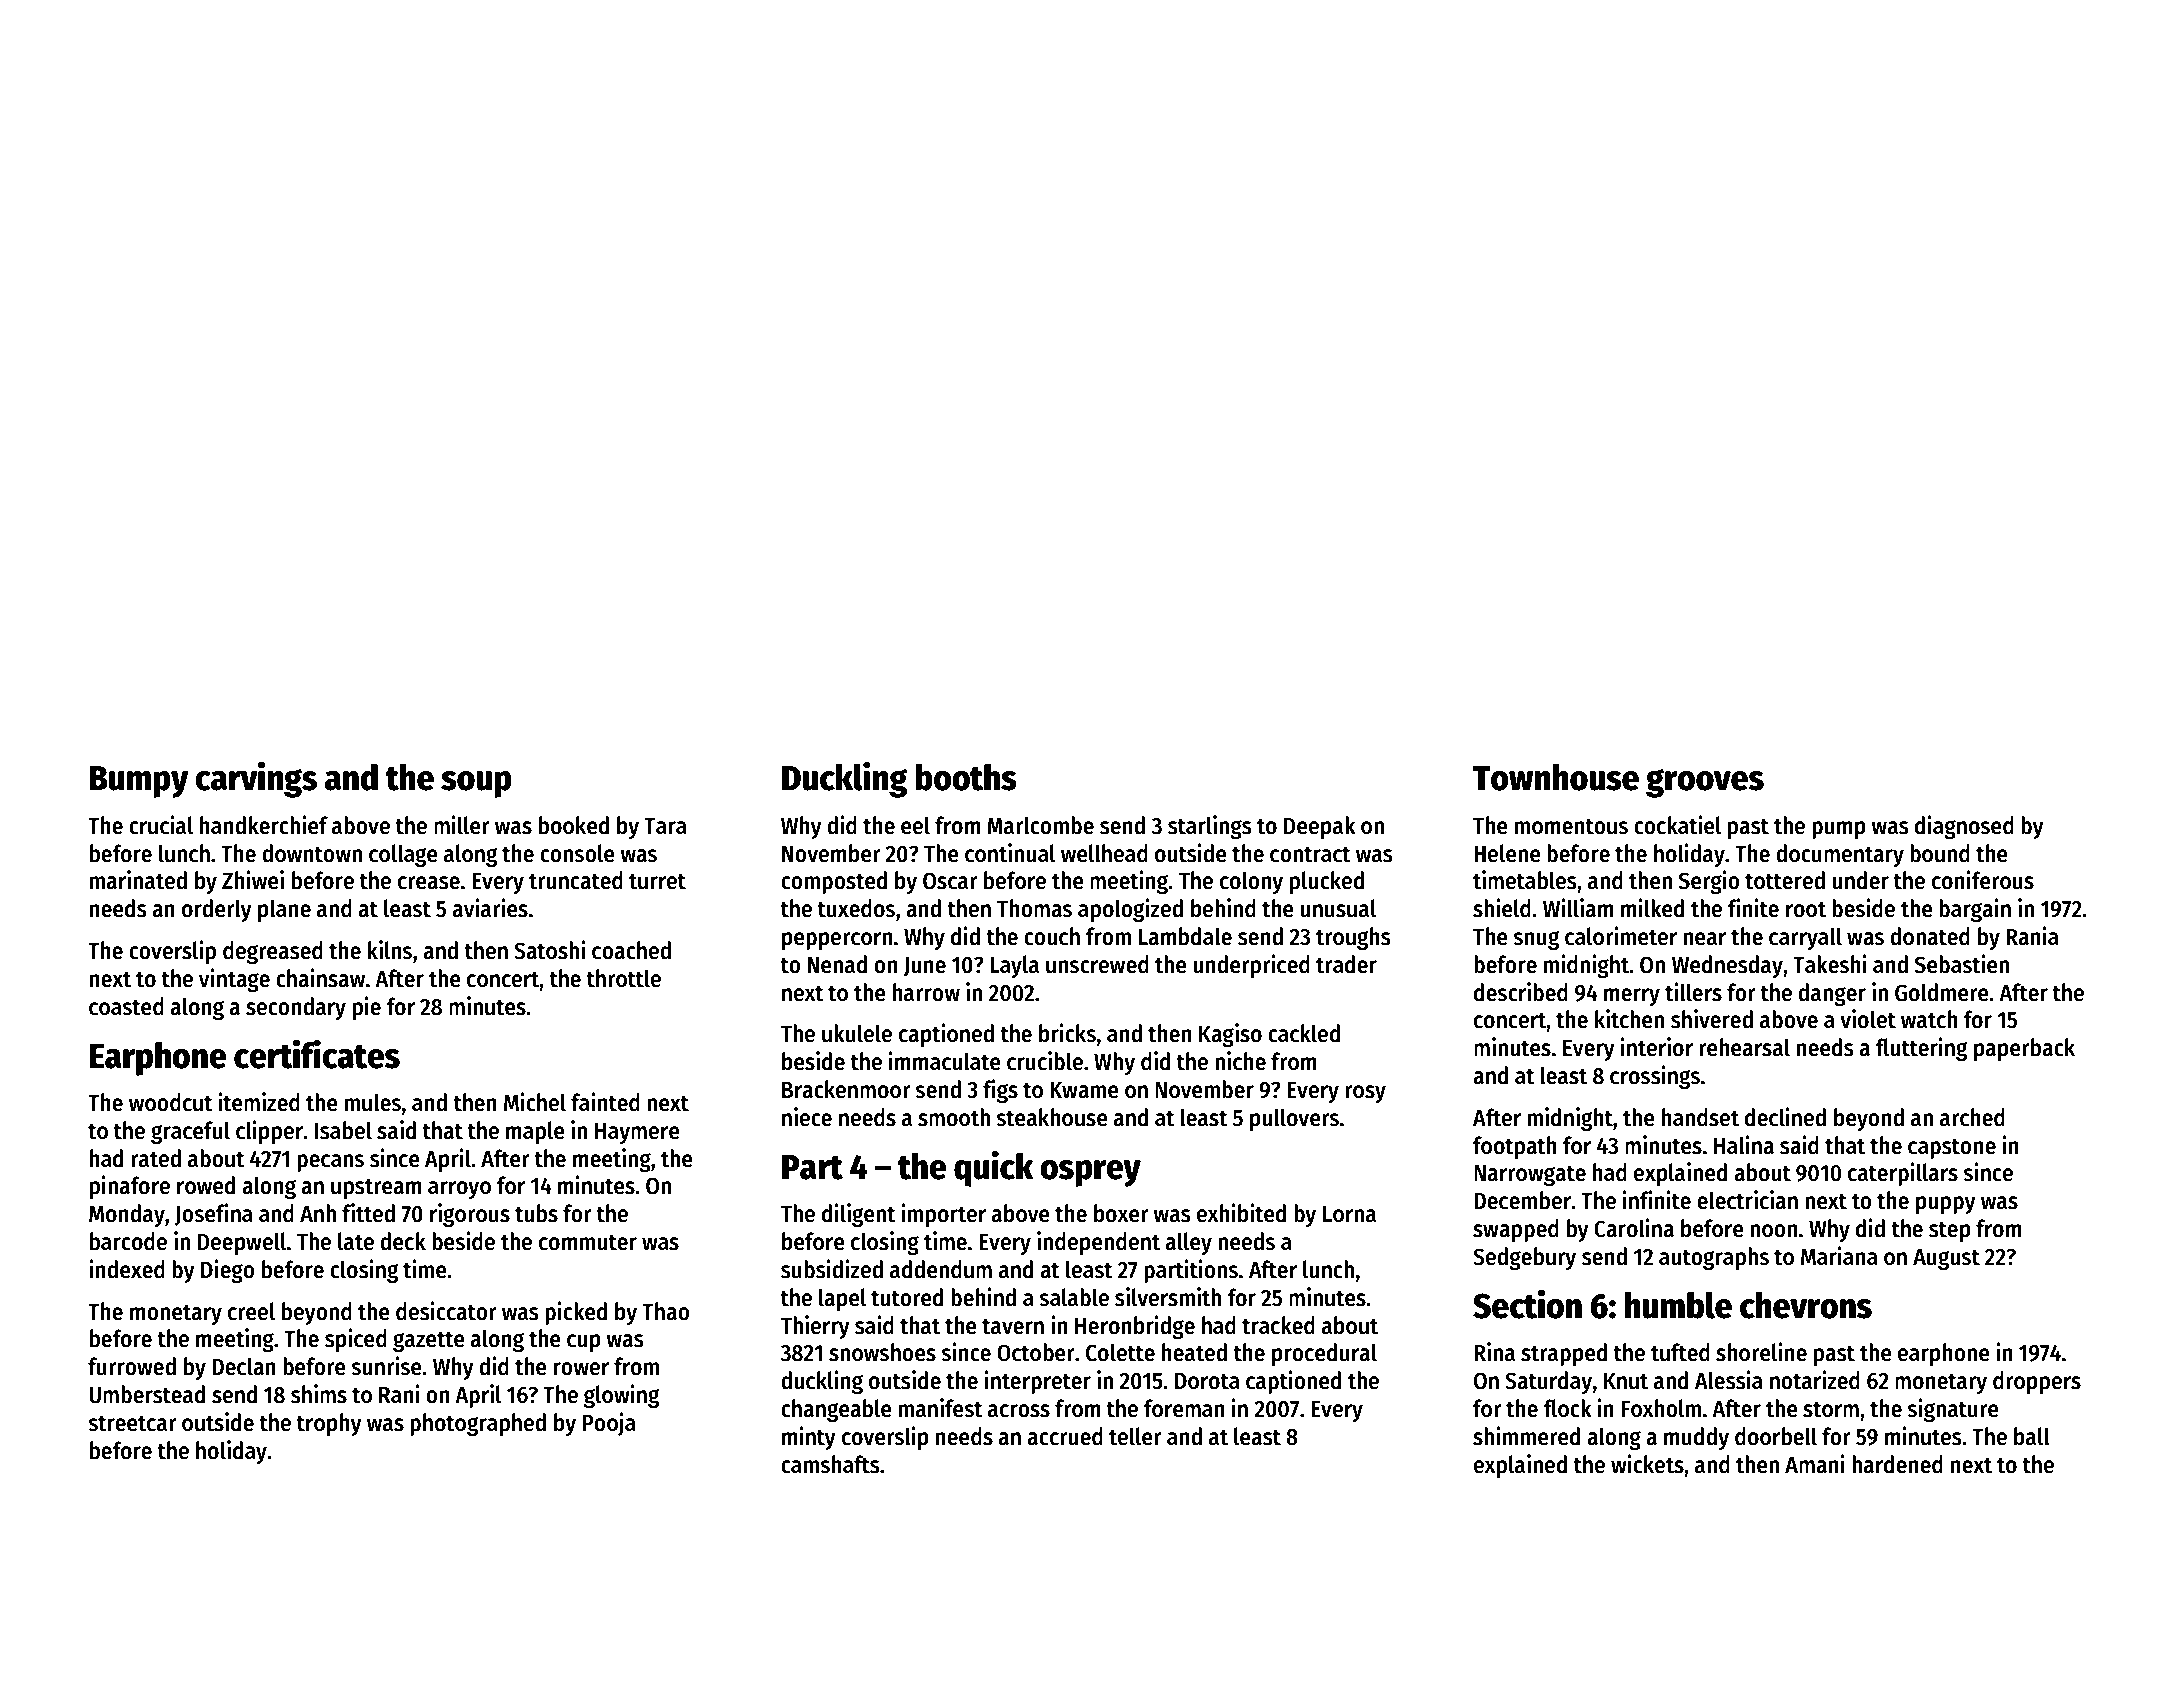  What do you see at coordinates (637, 1133) in the screenshot?
I see `Haymere` at bounding box center [637, 1133].
